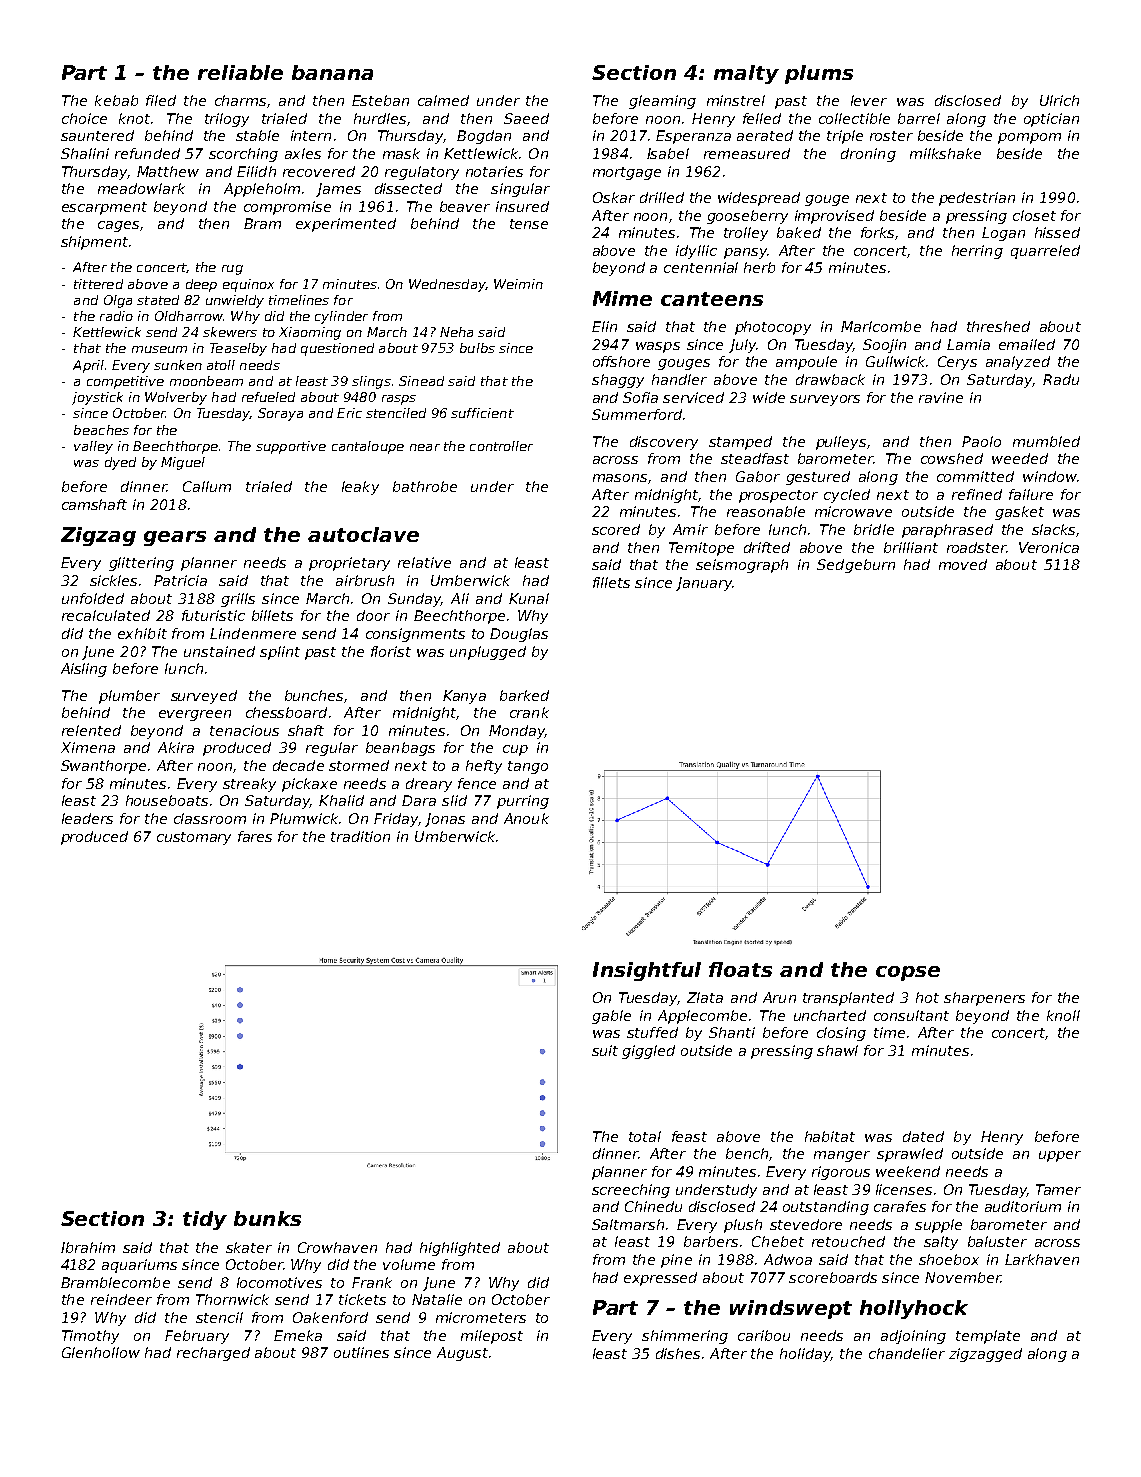 The height and width of the screenshot is (1477, 1141). What do you see at coordinates (84, 670) in the screenshot?
I see `Aisling` at bounding box center [84, 670].
